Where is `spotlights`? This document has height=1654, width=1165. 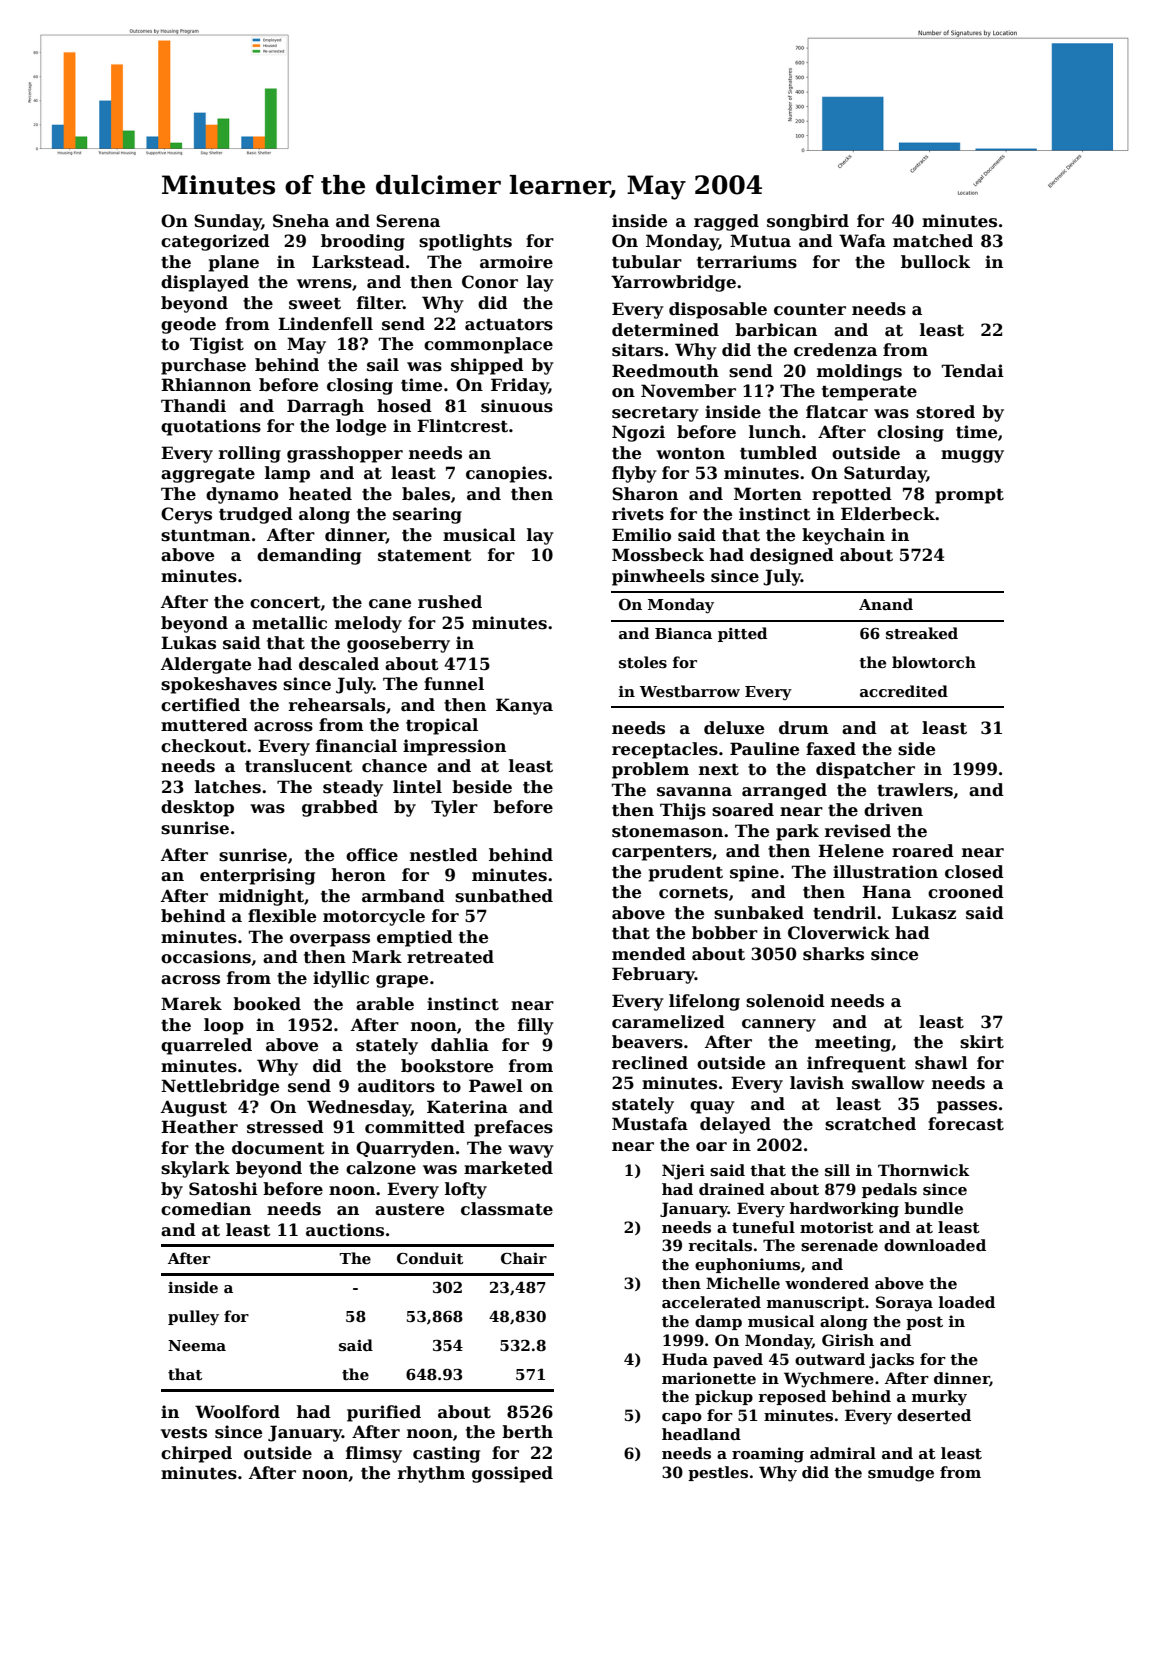
spotlights is located at coordinates (465, 242).
